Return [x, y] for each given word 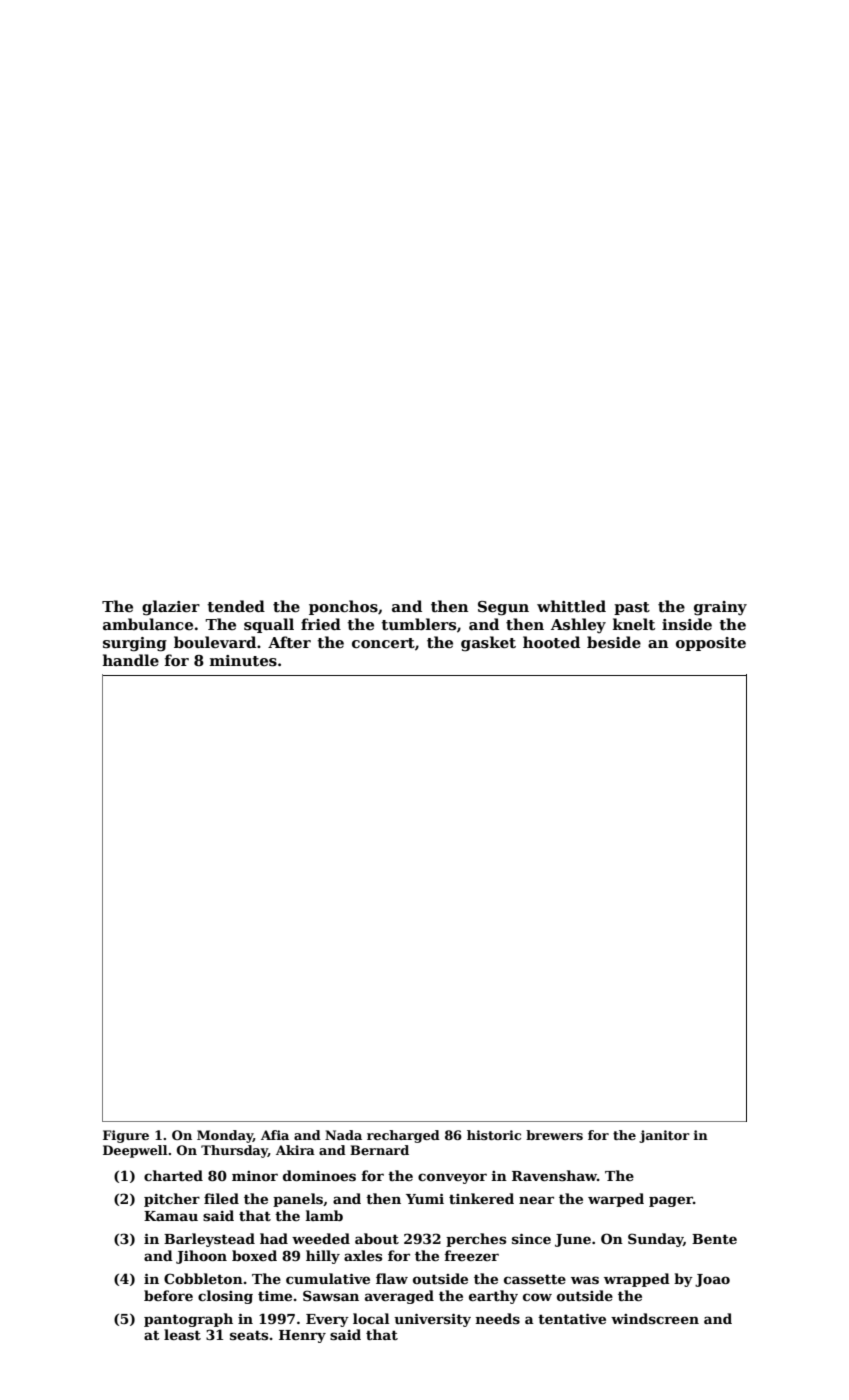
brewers [554, 1135]
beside [614, 642]
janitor [664, 1136]
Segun [503, 608]
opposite [711, 644]
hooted [551, 642]
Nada [343, 1135]
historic [494, 1135]
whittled [571, 606]
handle [131, 660]
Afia [275, 1135]
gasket [488, 644]
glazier [171, 608]
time [275, 1296]
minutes [243, 661]
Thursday [234, 1151]
